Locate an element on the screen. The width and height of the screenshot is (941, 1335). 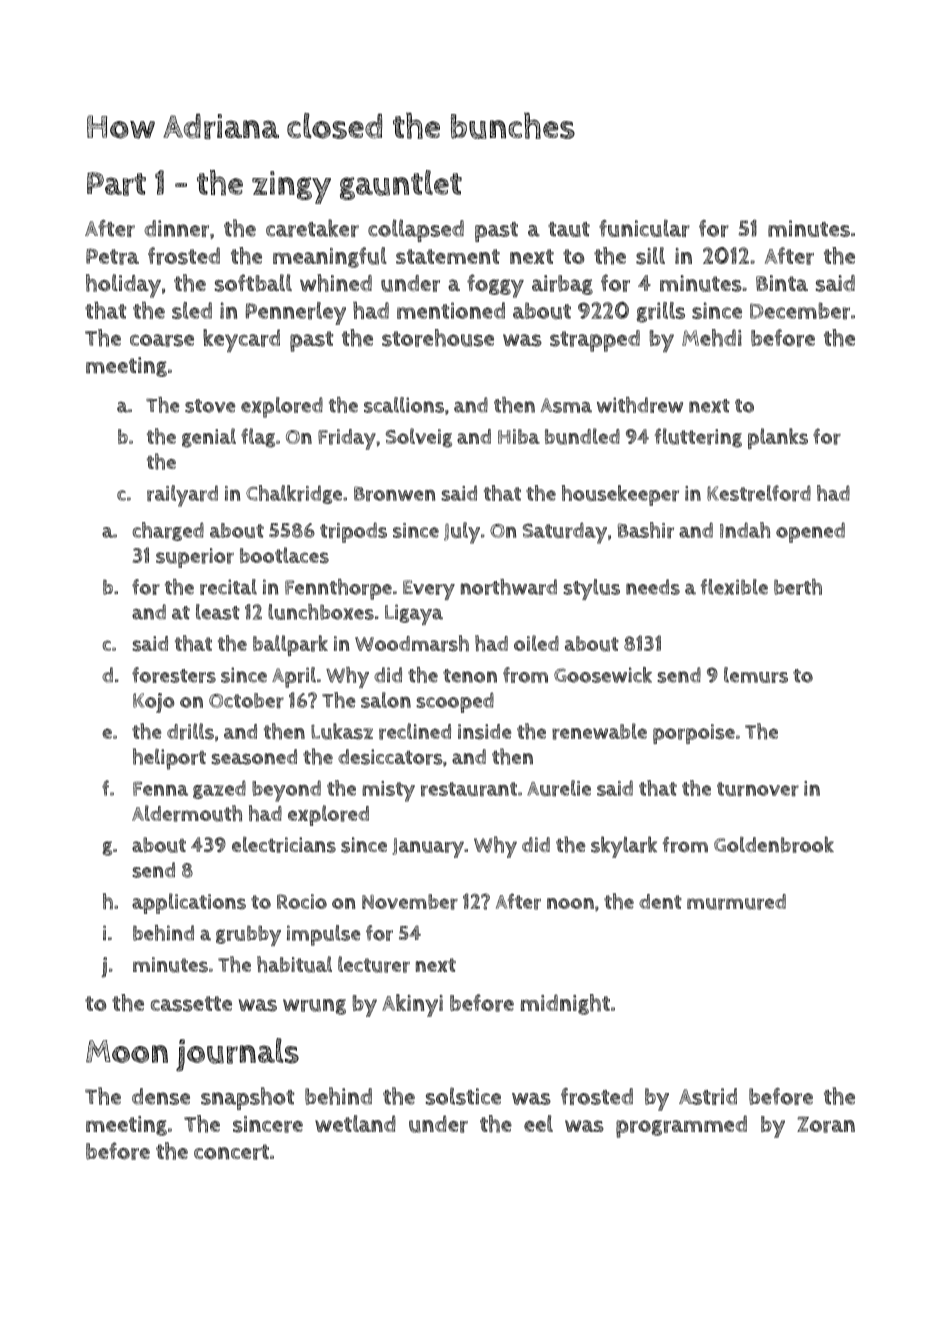
programmed is located at coordinates (681, 1126).
